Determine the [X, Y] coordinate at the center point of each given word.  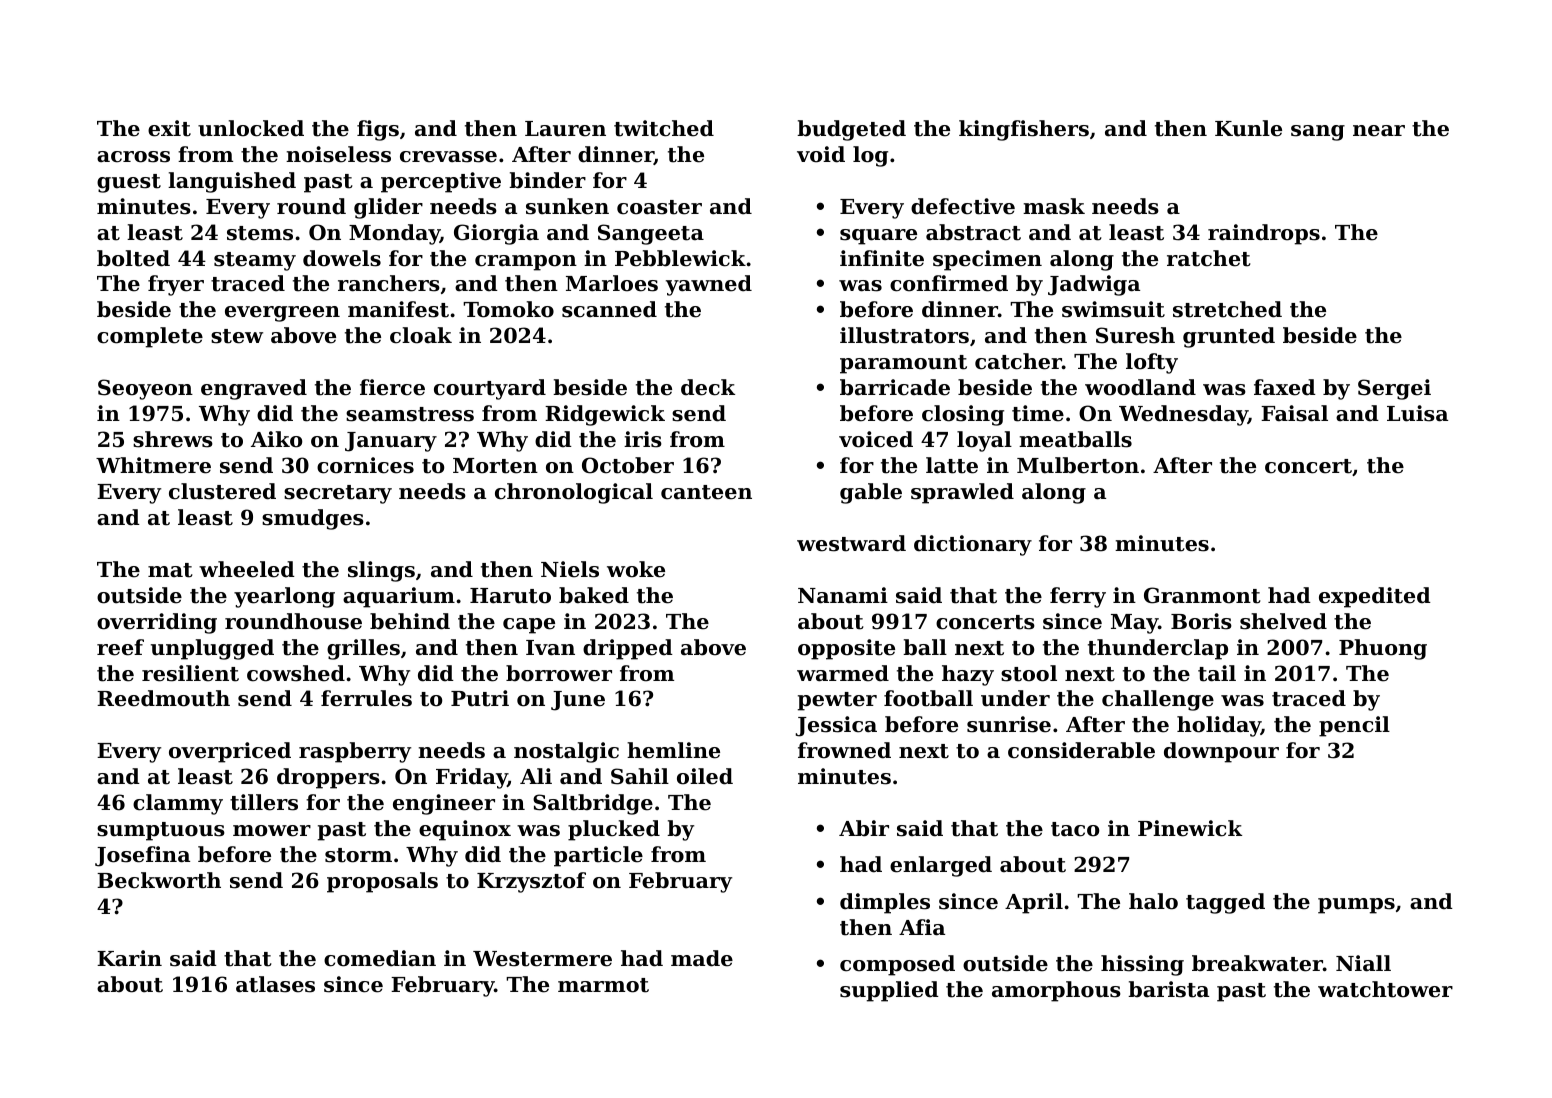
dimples [885, 903]
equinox [465, 830]
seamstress [410, 414]
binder [547, 180]
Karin [129, 958]
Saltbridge [593, 804]
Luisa [1417, 413]
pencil [1354, 726]
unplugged [212, 649]
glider [388, 208]
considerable [1081, 750]
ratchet [1209, 258]
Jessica [836, 726]
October [628, 465]
